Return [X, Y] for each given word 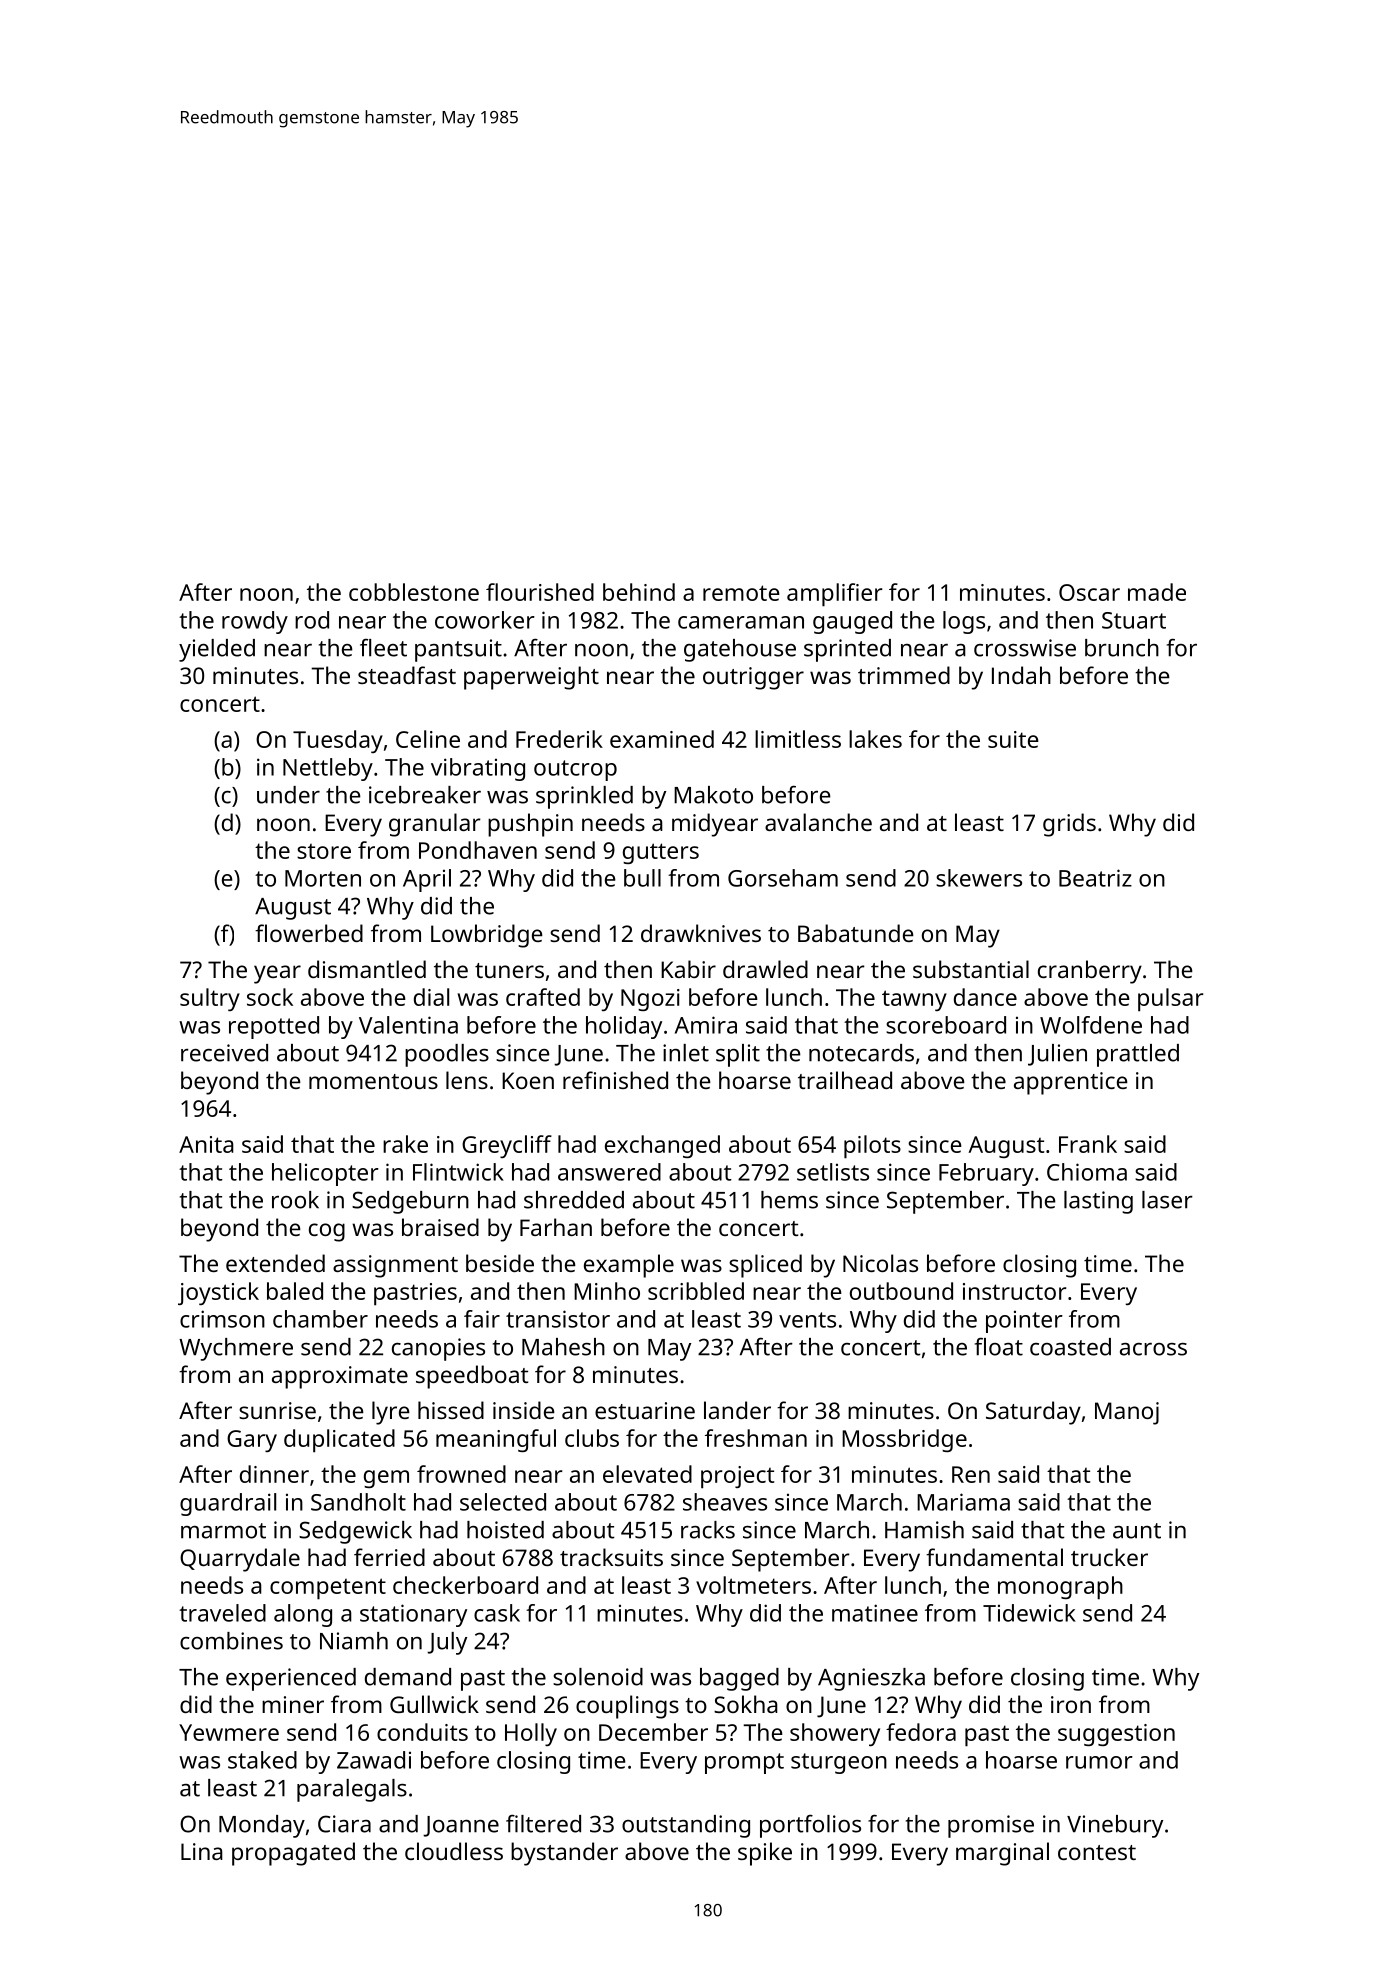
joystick [218, 1293]
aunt [1137, 1531]
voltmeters [753, 1585]
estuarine [645, 1410]
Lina [202, 1851]
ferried [389, 1557]
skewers [979, 878]
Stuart [1134, 620]
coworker [485, 620]
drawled [765, 969]
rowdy [255, 622]
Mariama [963, 1502]
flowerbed [309, 933]
